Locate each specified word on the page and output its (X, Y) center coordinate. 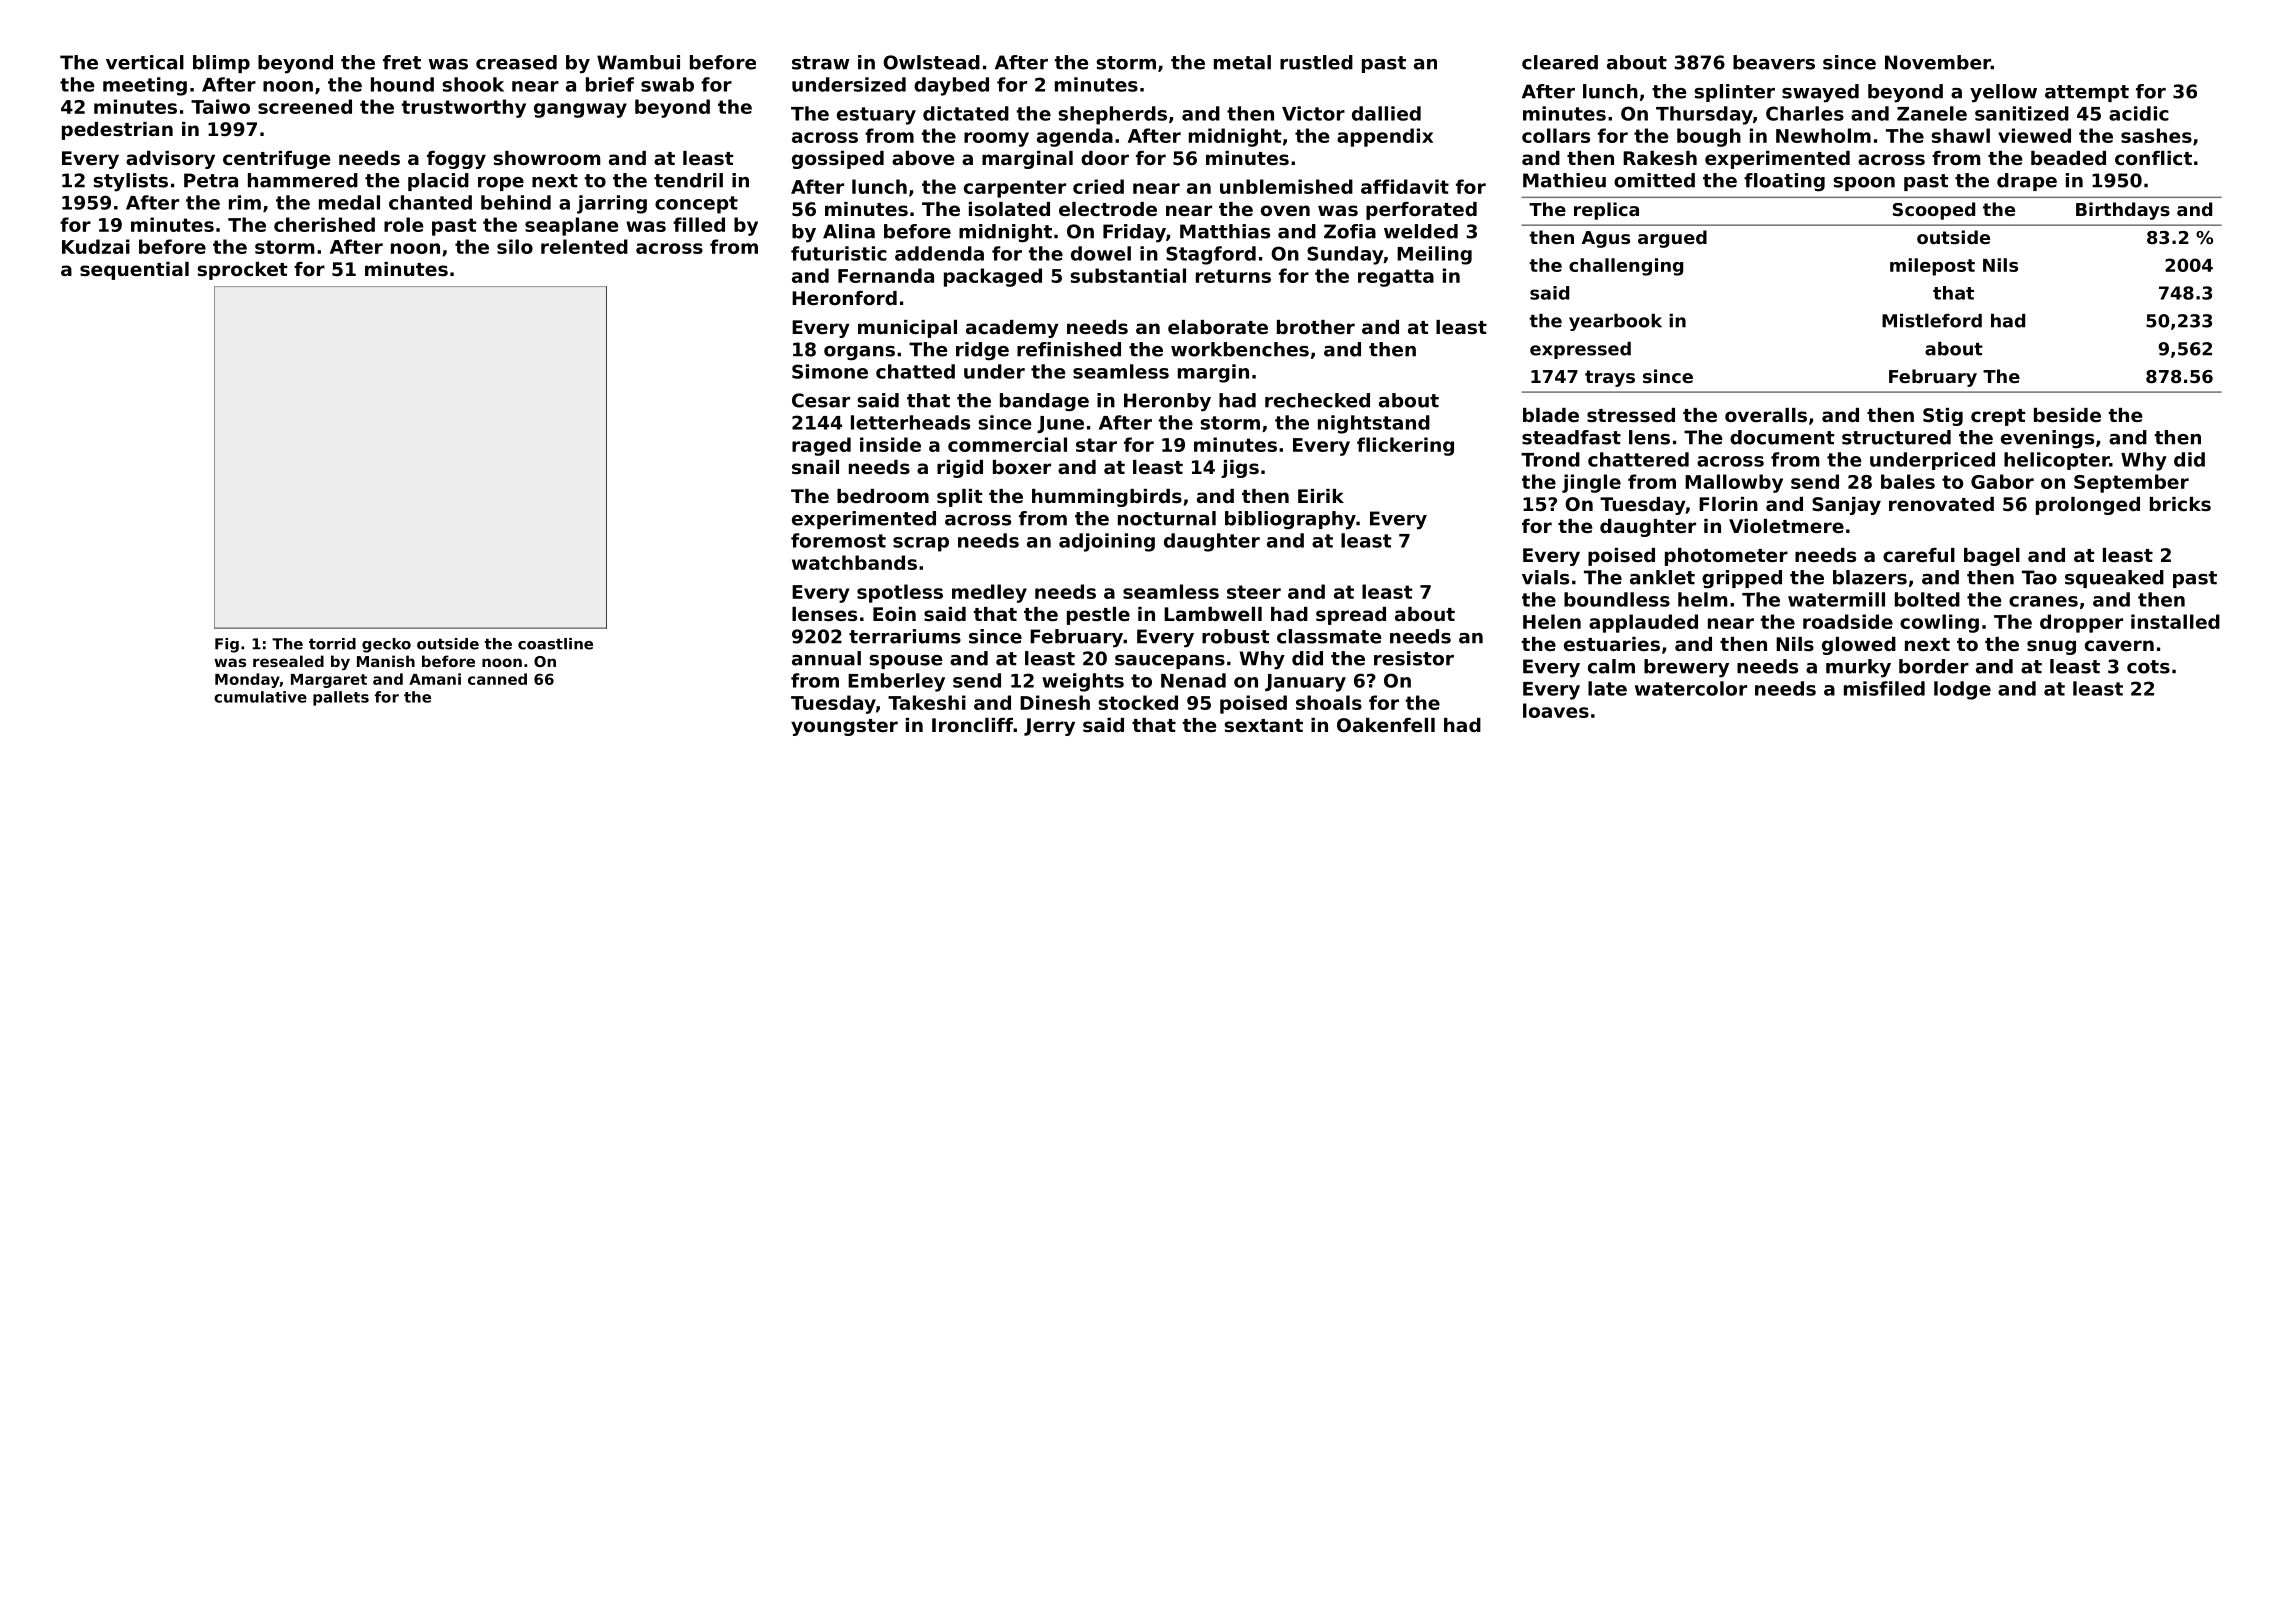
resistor (1414, 658)
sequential (134, 271)
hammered (303, 180)
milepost (1932, 267)
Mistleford (1932, 321)
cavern (2119, 645)
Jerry (1049, 727)
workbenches (1240, 349)
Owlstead (931, 62)
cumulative (260, 697)
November (1938, 62)
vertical (145, 62)
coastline (555, 644)
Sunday (1345, 255)
